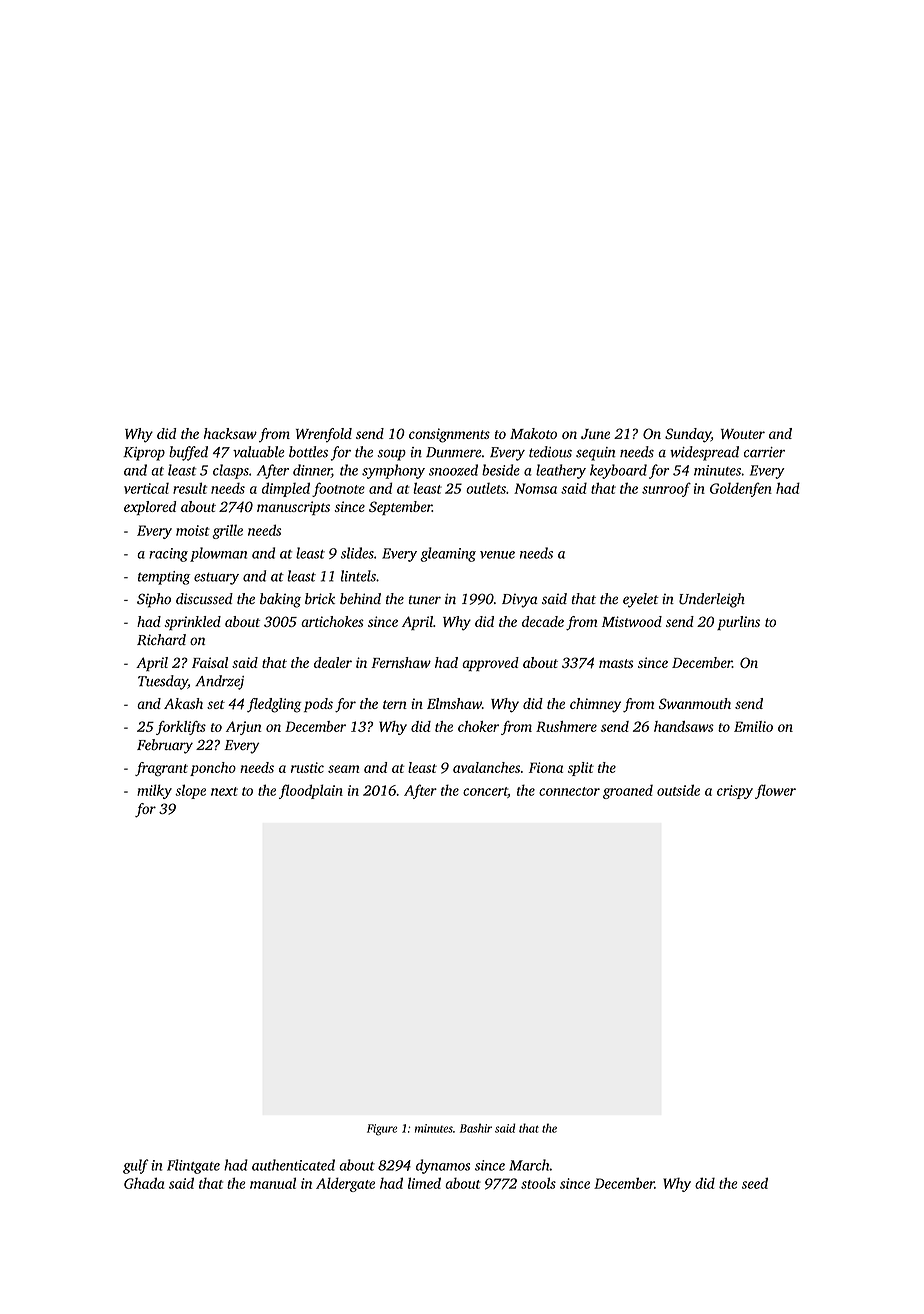 The image size is (924, 1314). What do you see at coordinates (538, 1183) in the screenshot?
I see `stools` at bounding box center [538, 1183].
